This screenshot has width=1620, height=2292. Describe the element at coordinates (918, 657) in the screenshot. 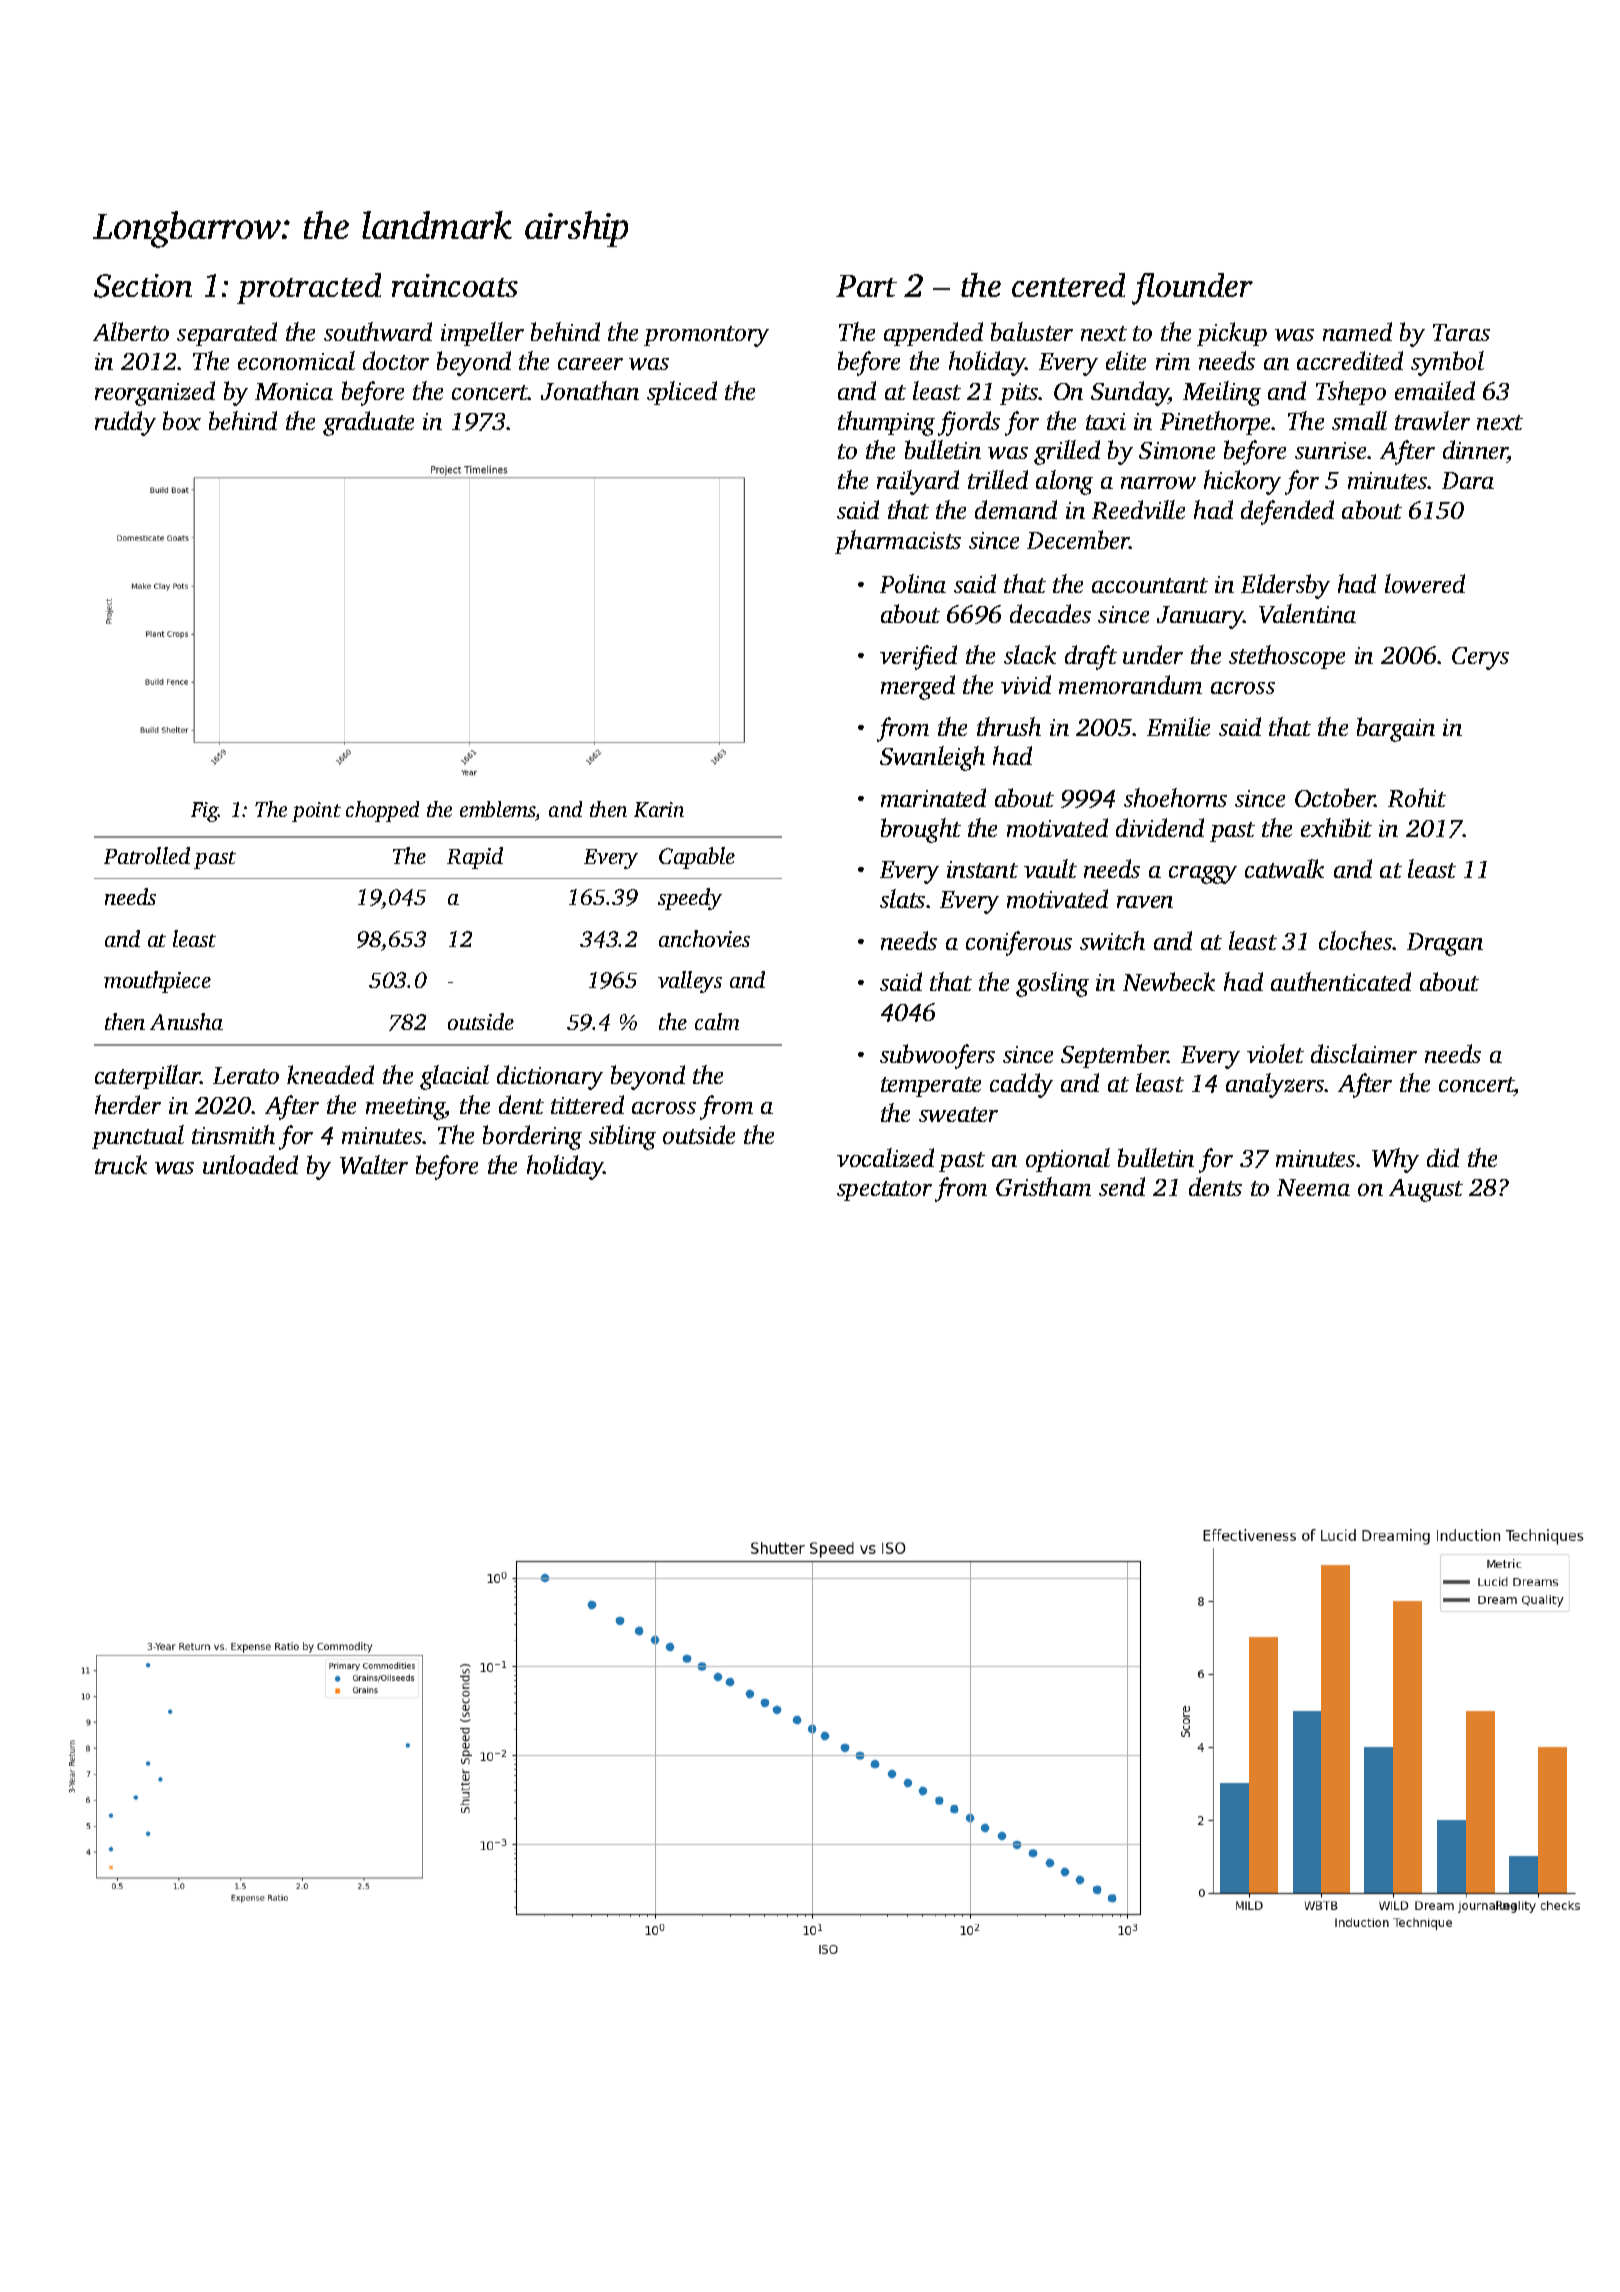

I see `verified` at that location.
